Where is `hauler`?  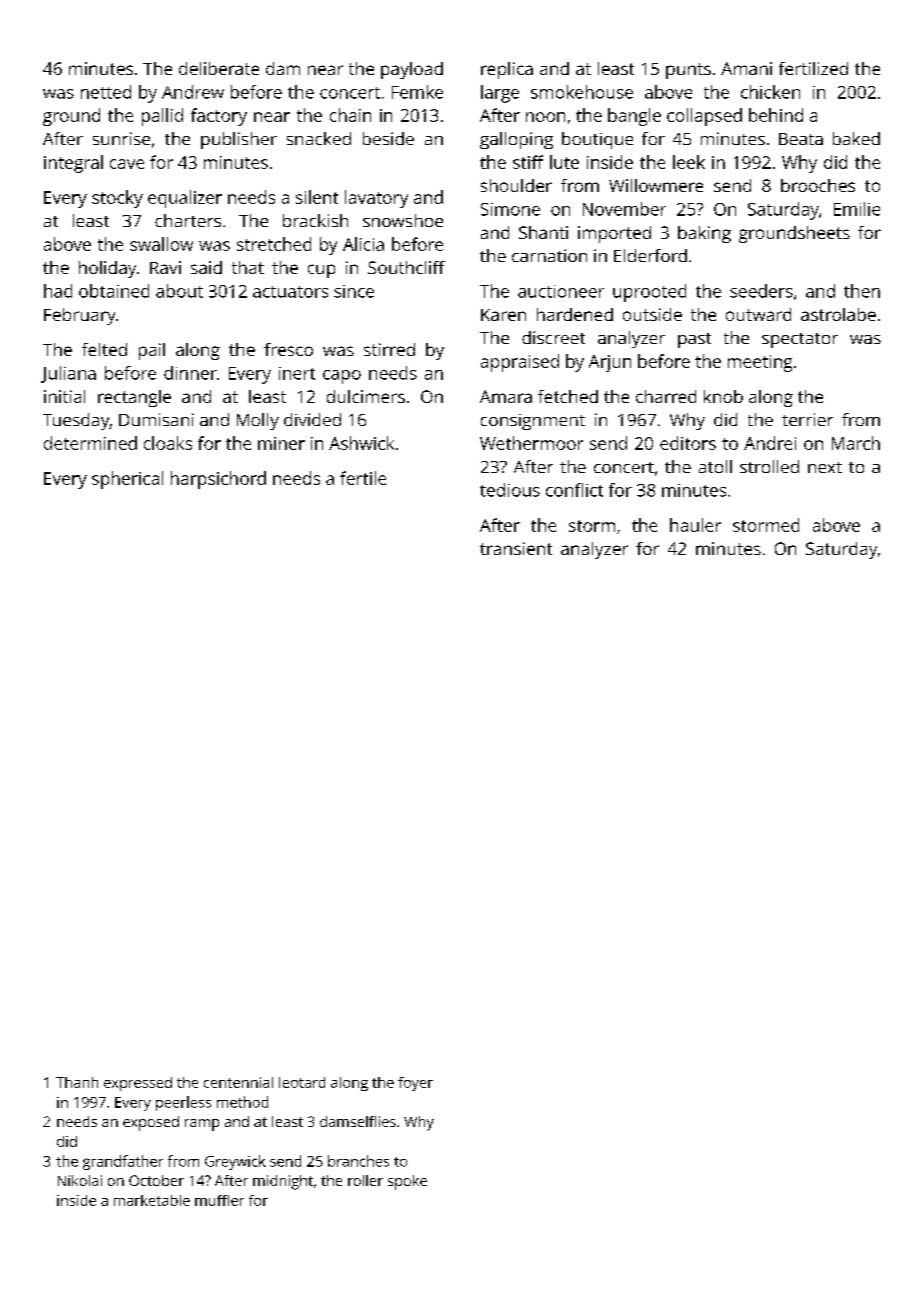
hauler is located at coordinates (695, 525).
